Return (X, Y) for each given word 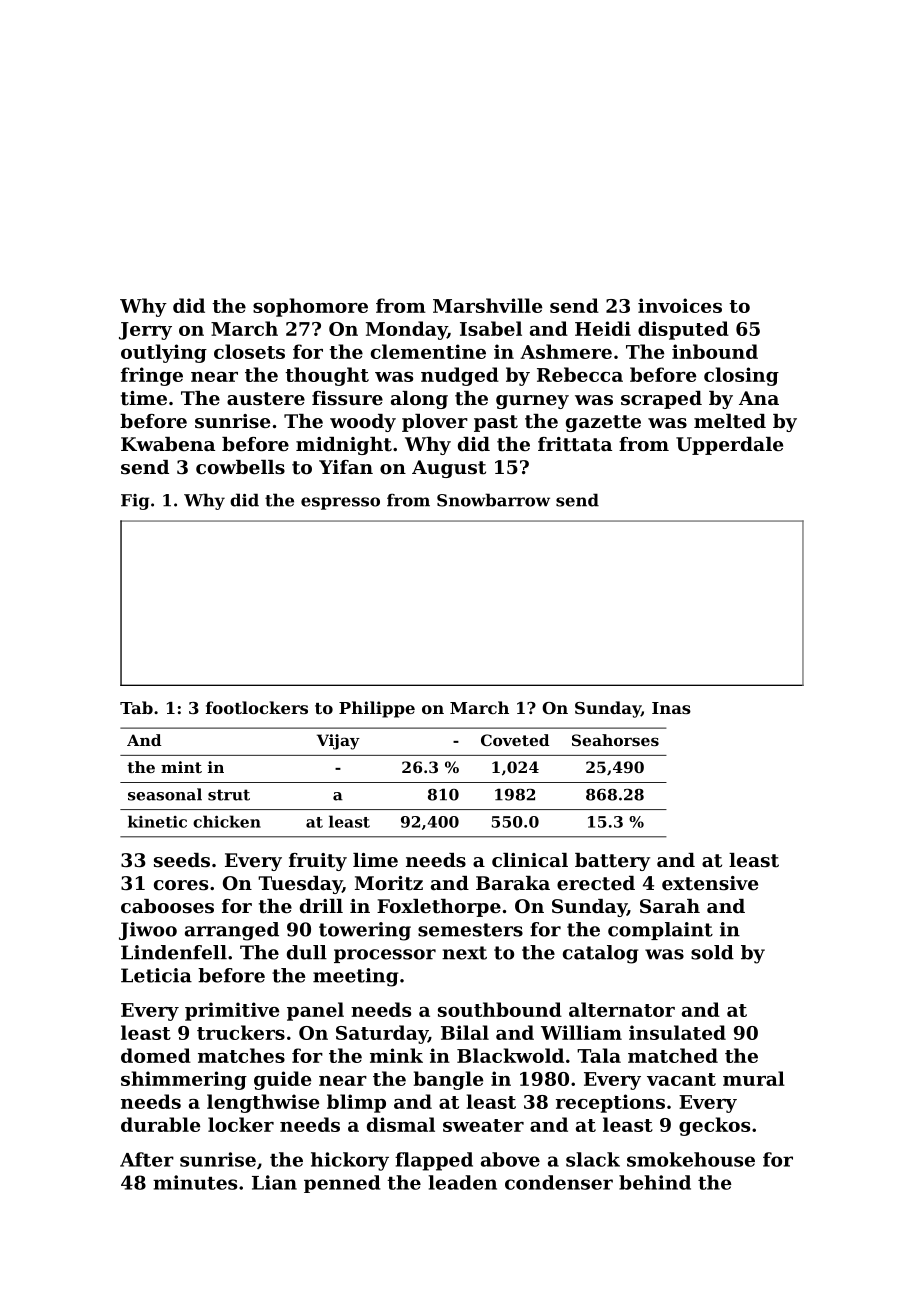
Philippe (377, 709)
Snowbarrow (493, 500)
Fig (135, 502)
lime (375, 860)
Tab (136, 707)
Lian (274, 1182)
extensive (710, 883)
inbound (715, 351)
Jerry (145, 331)
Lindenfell (174, 952)
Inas (671, 708)
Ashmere (566, 351)
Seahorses (615, 740)
